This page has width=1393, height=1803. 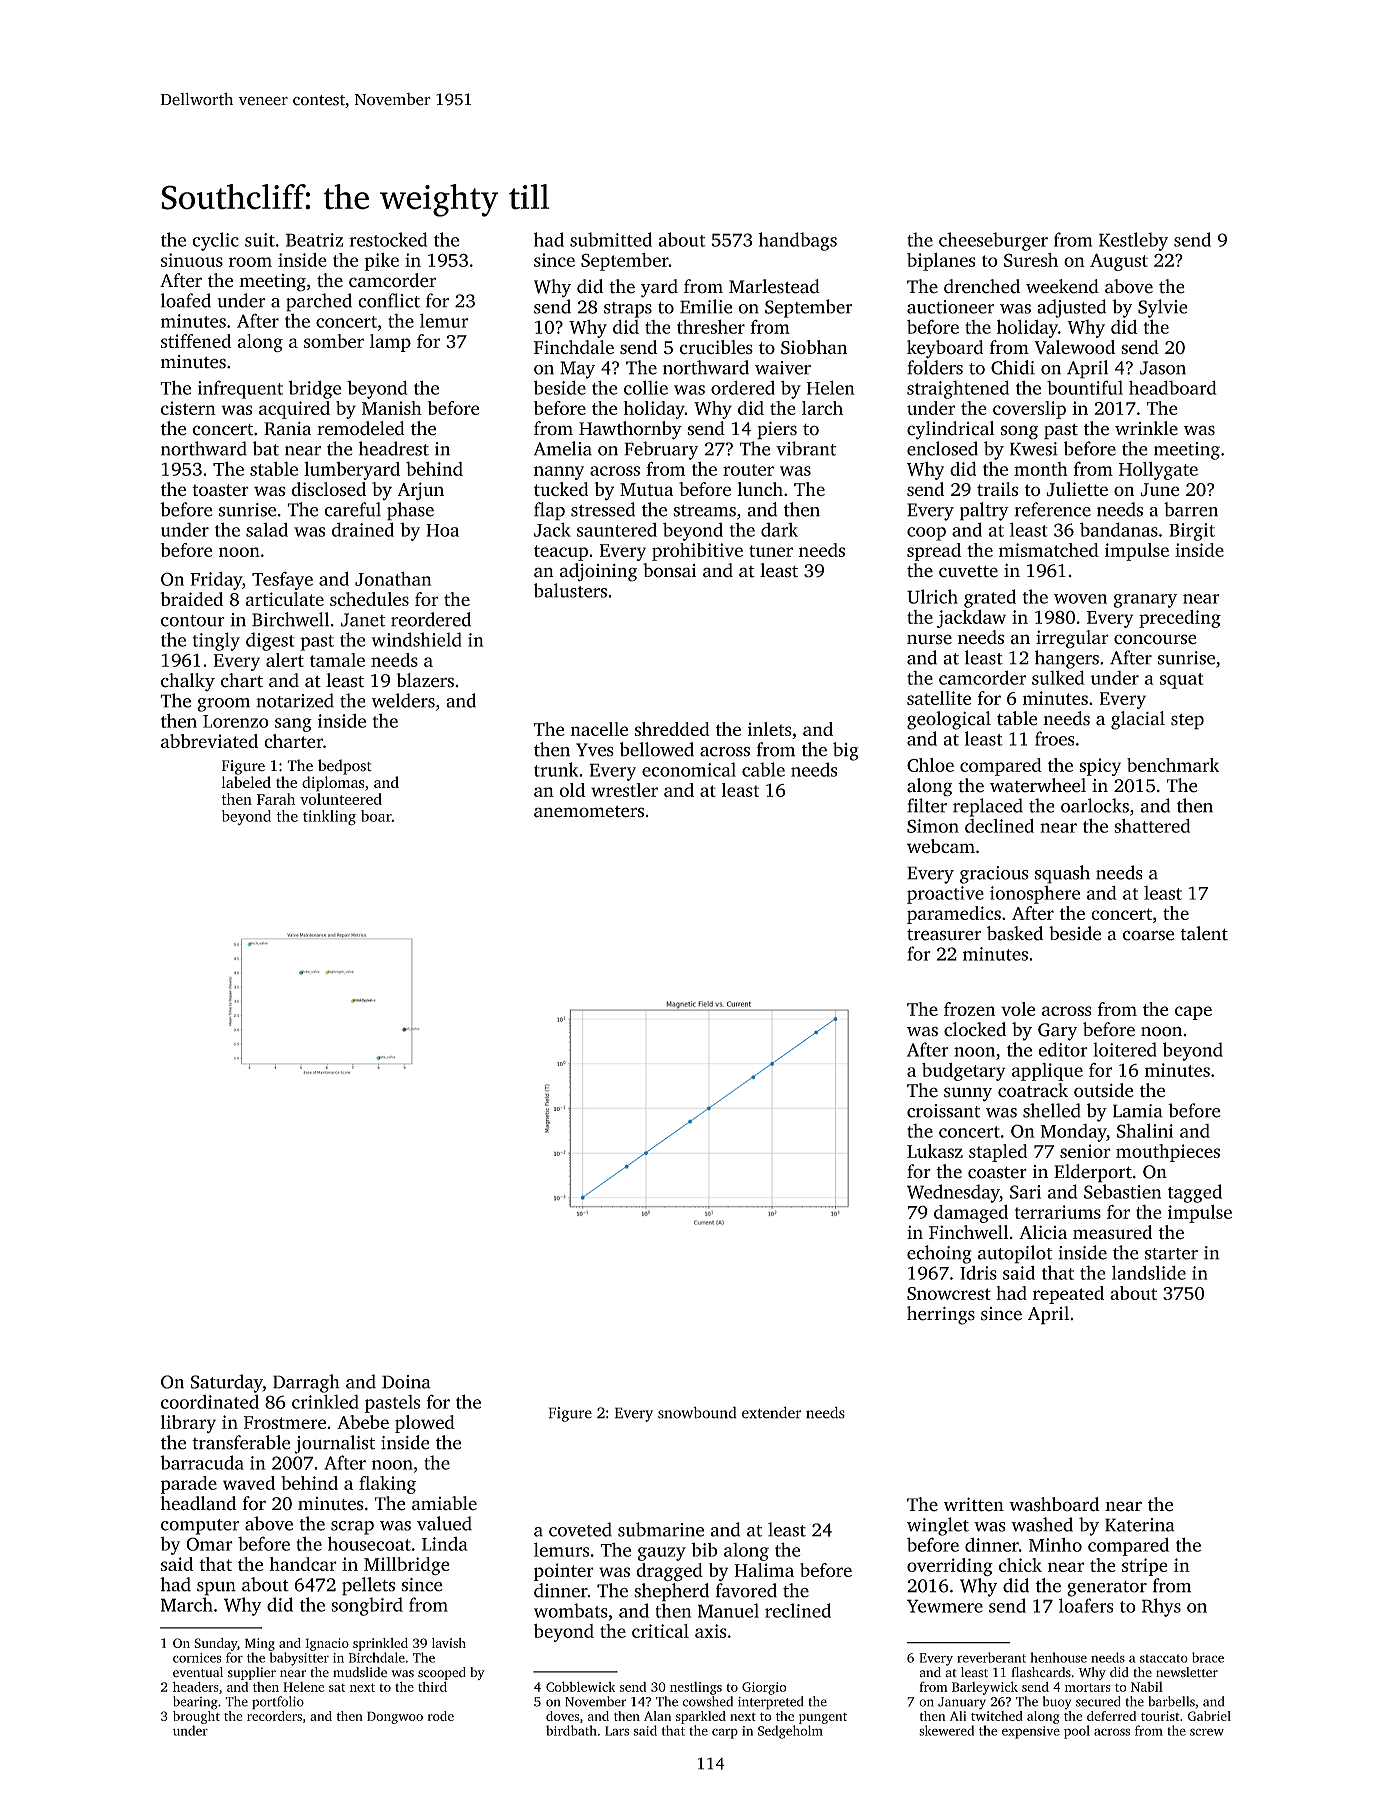 I want to click on terrariums, so click(x=1058, y=1212).
